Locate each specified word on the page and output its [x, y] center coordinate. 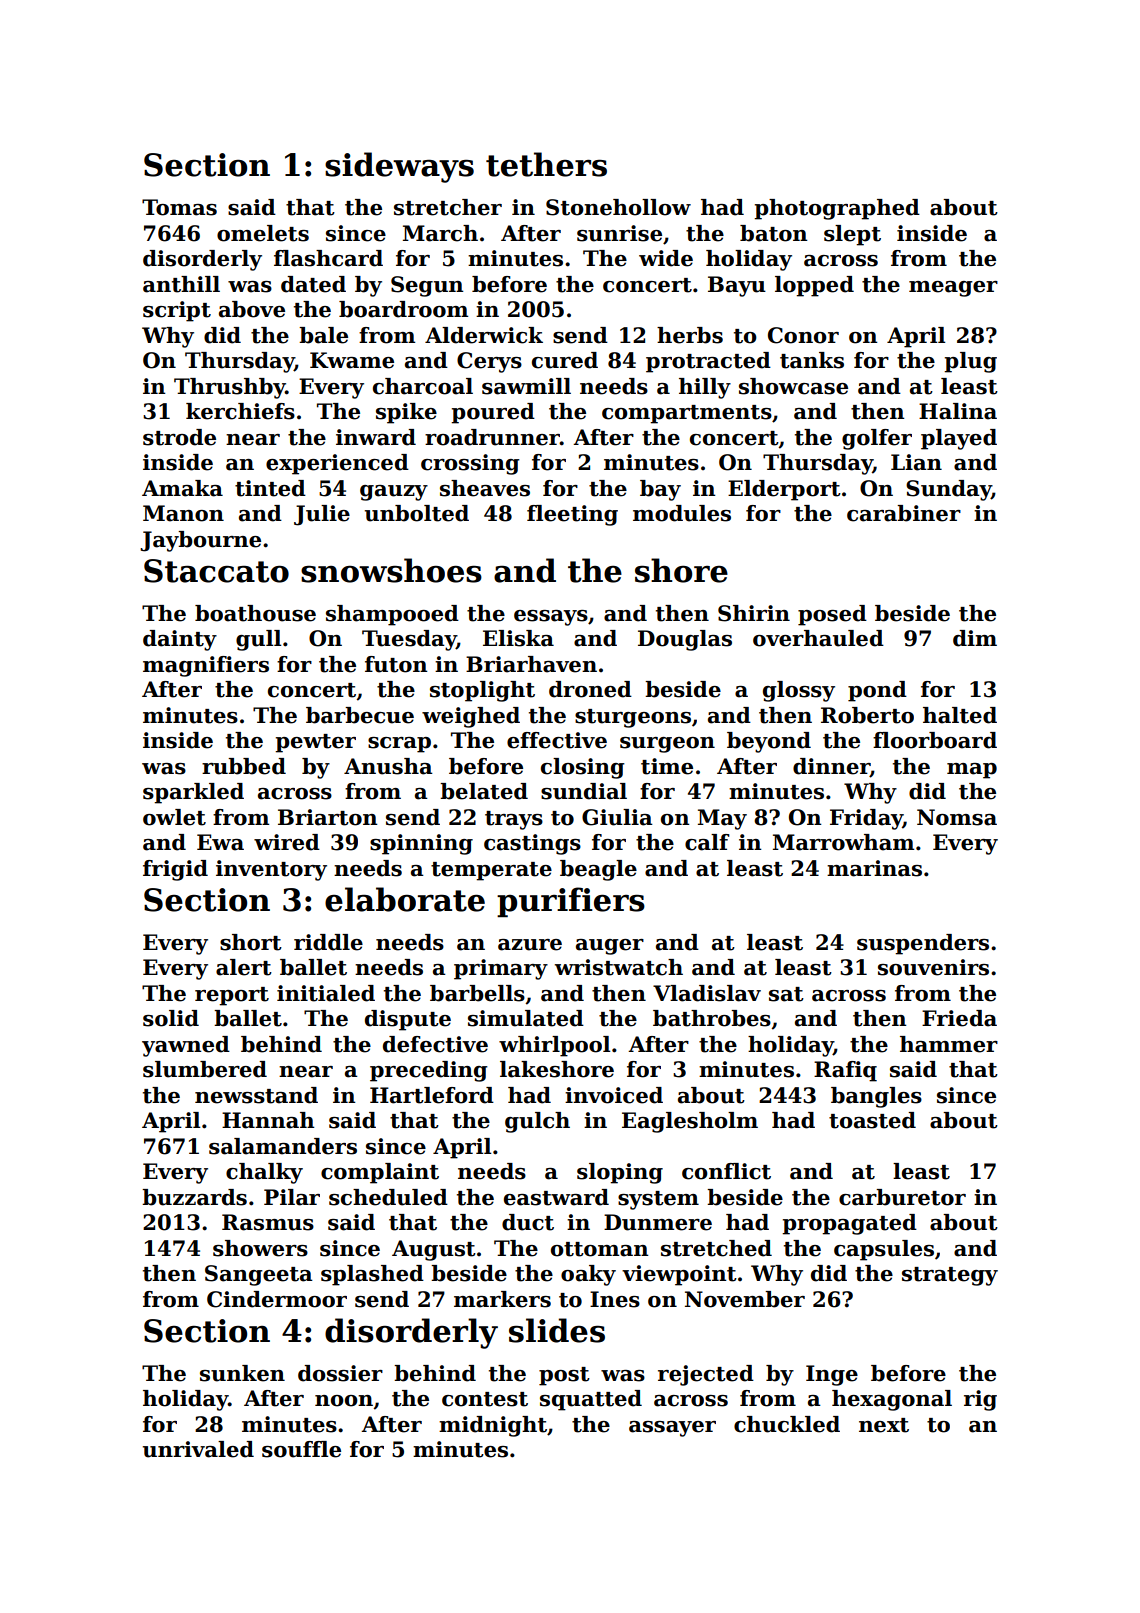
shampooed [392, 615]
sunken [242, 1373]
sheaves [485, 488]
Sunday [948, 490]
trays [514, 820]
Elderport [784, 490]
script [177, 311]
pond [877, 691]
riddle [328, 942]
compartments [687, 414]
